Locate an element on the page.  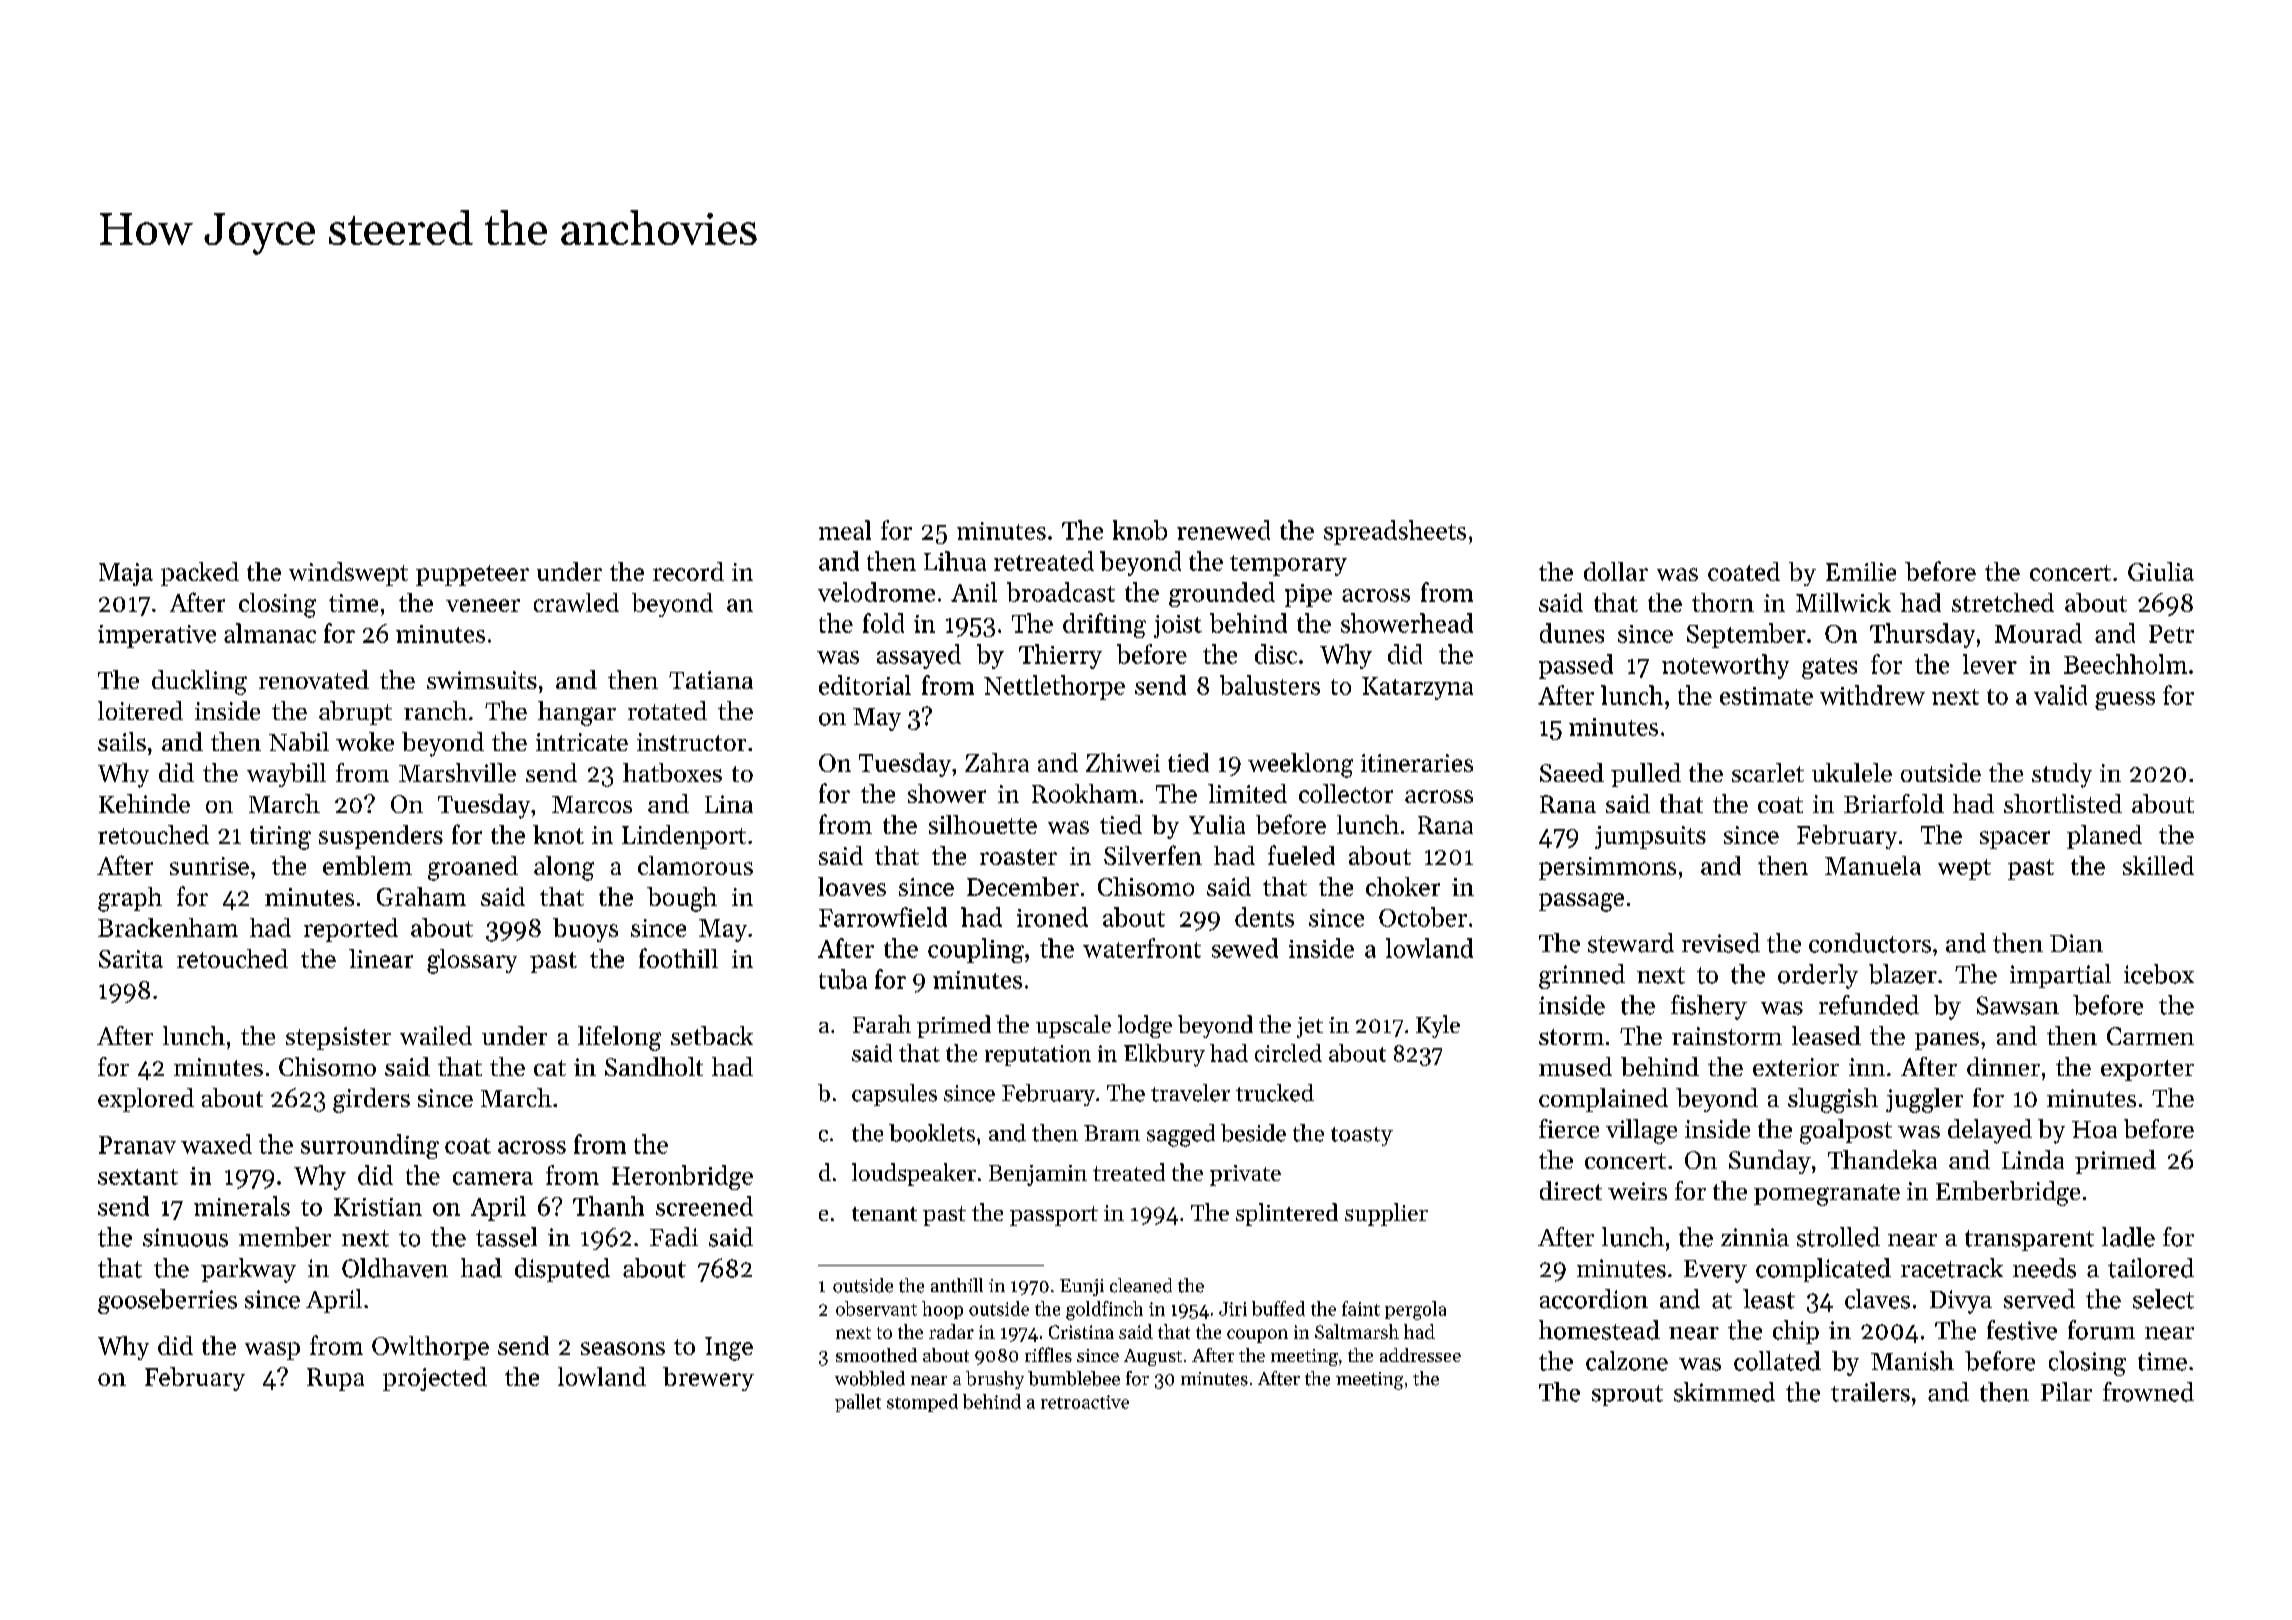
Rupa is located at coordinates (335, 1379).
